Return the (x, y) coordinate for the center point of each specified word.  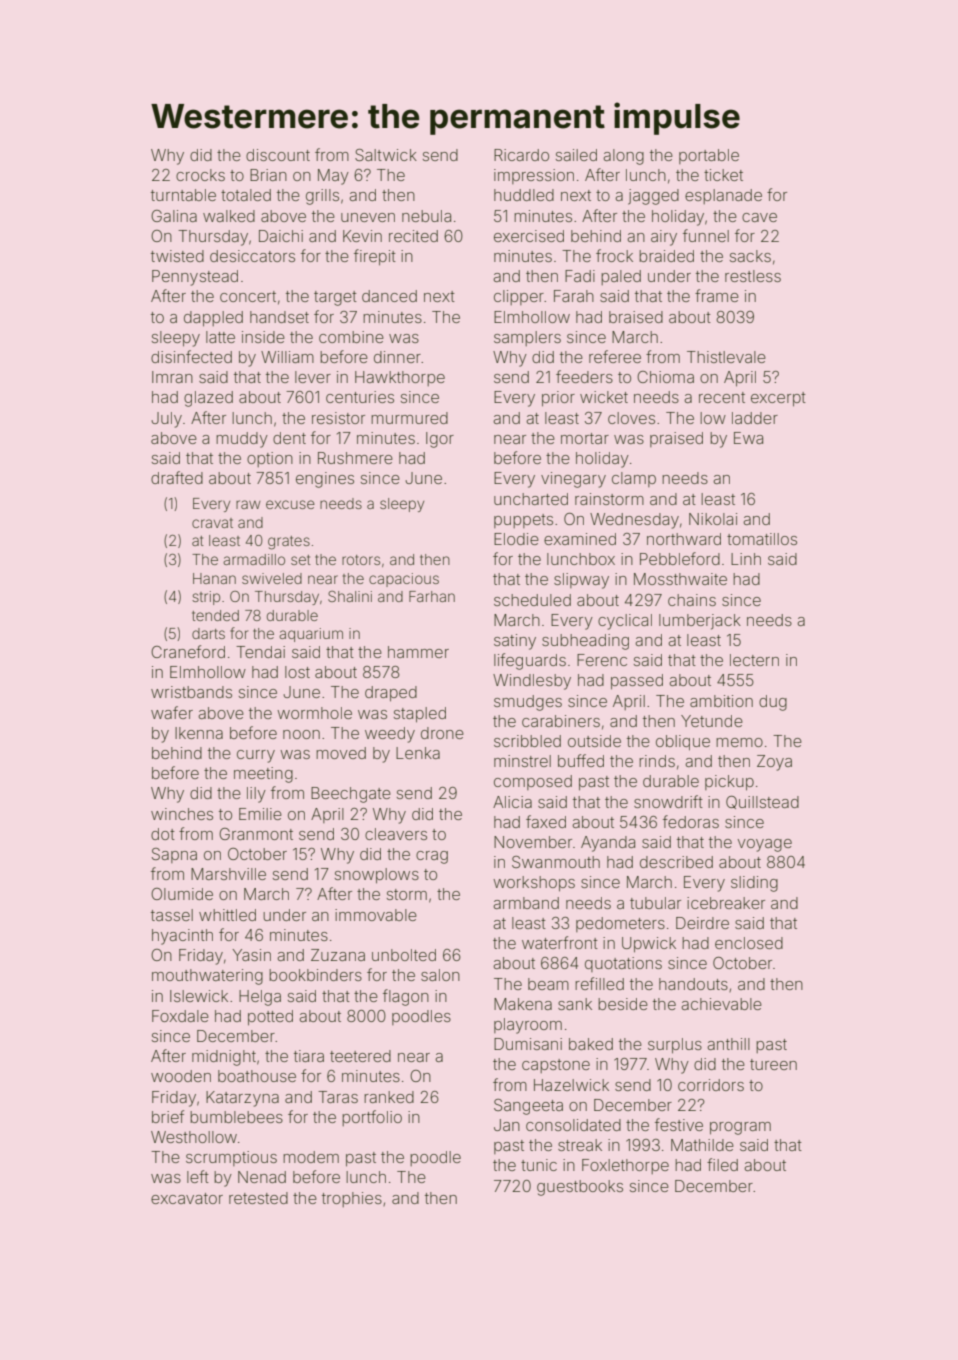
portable (709, 156)
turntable (183, 195)
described (676, 862)
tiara (309, 1056)
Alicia (512, 802)
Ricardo (521, 155)
